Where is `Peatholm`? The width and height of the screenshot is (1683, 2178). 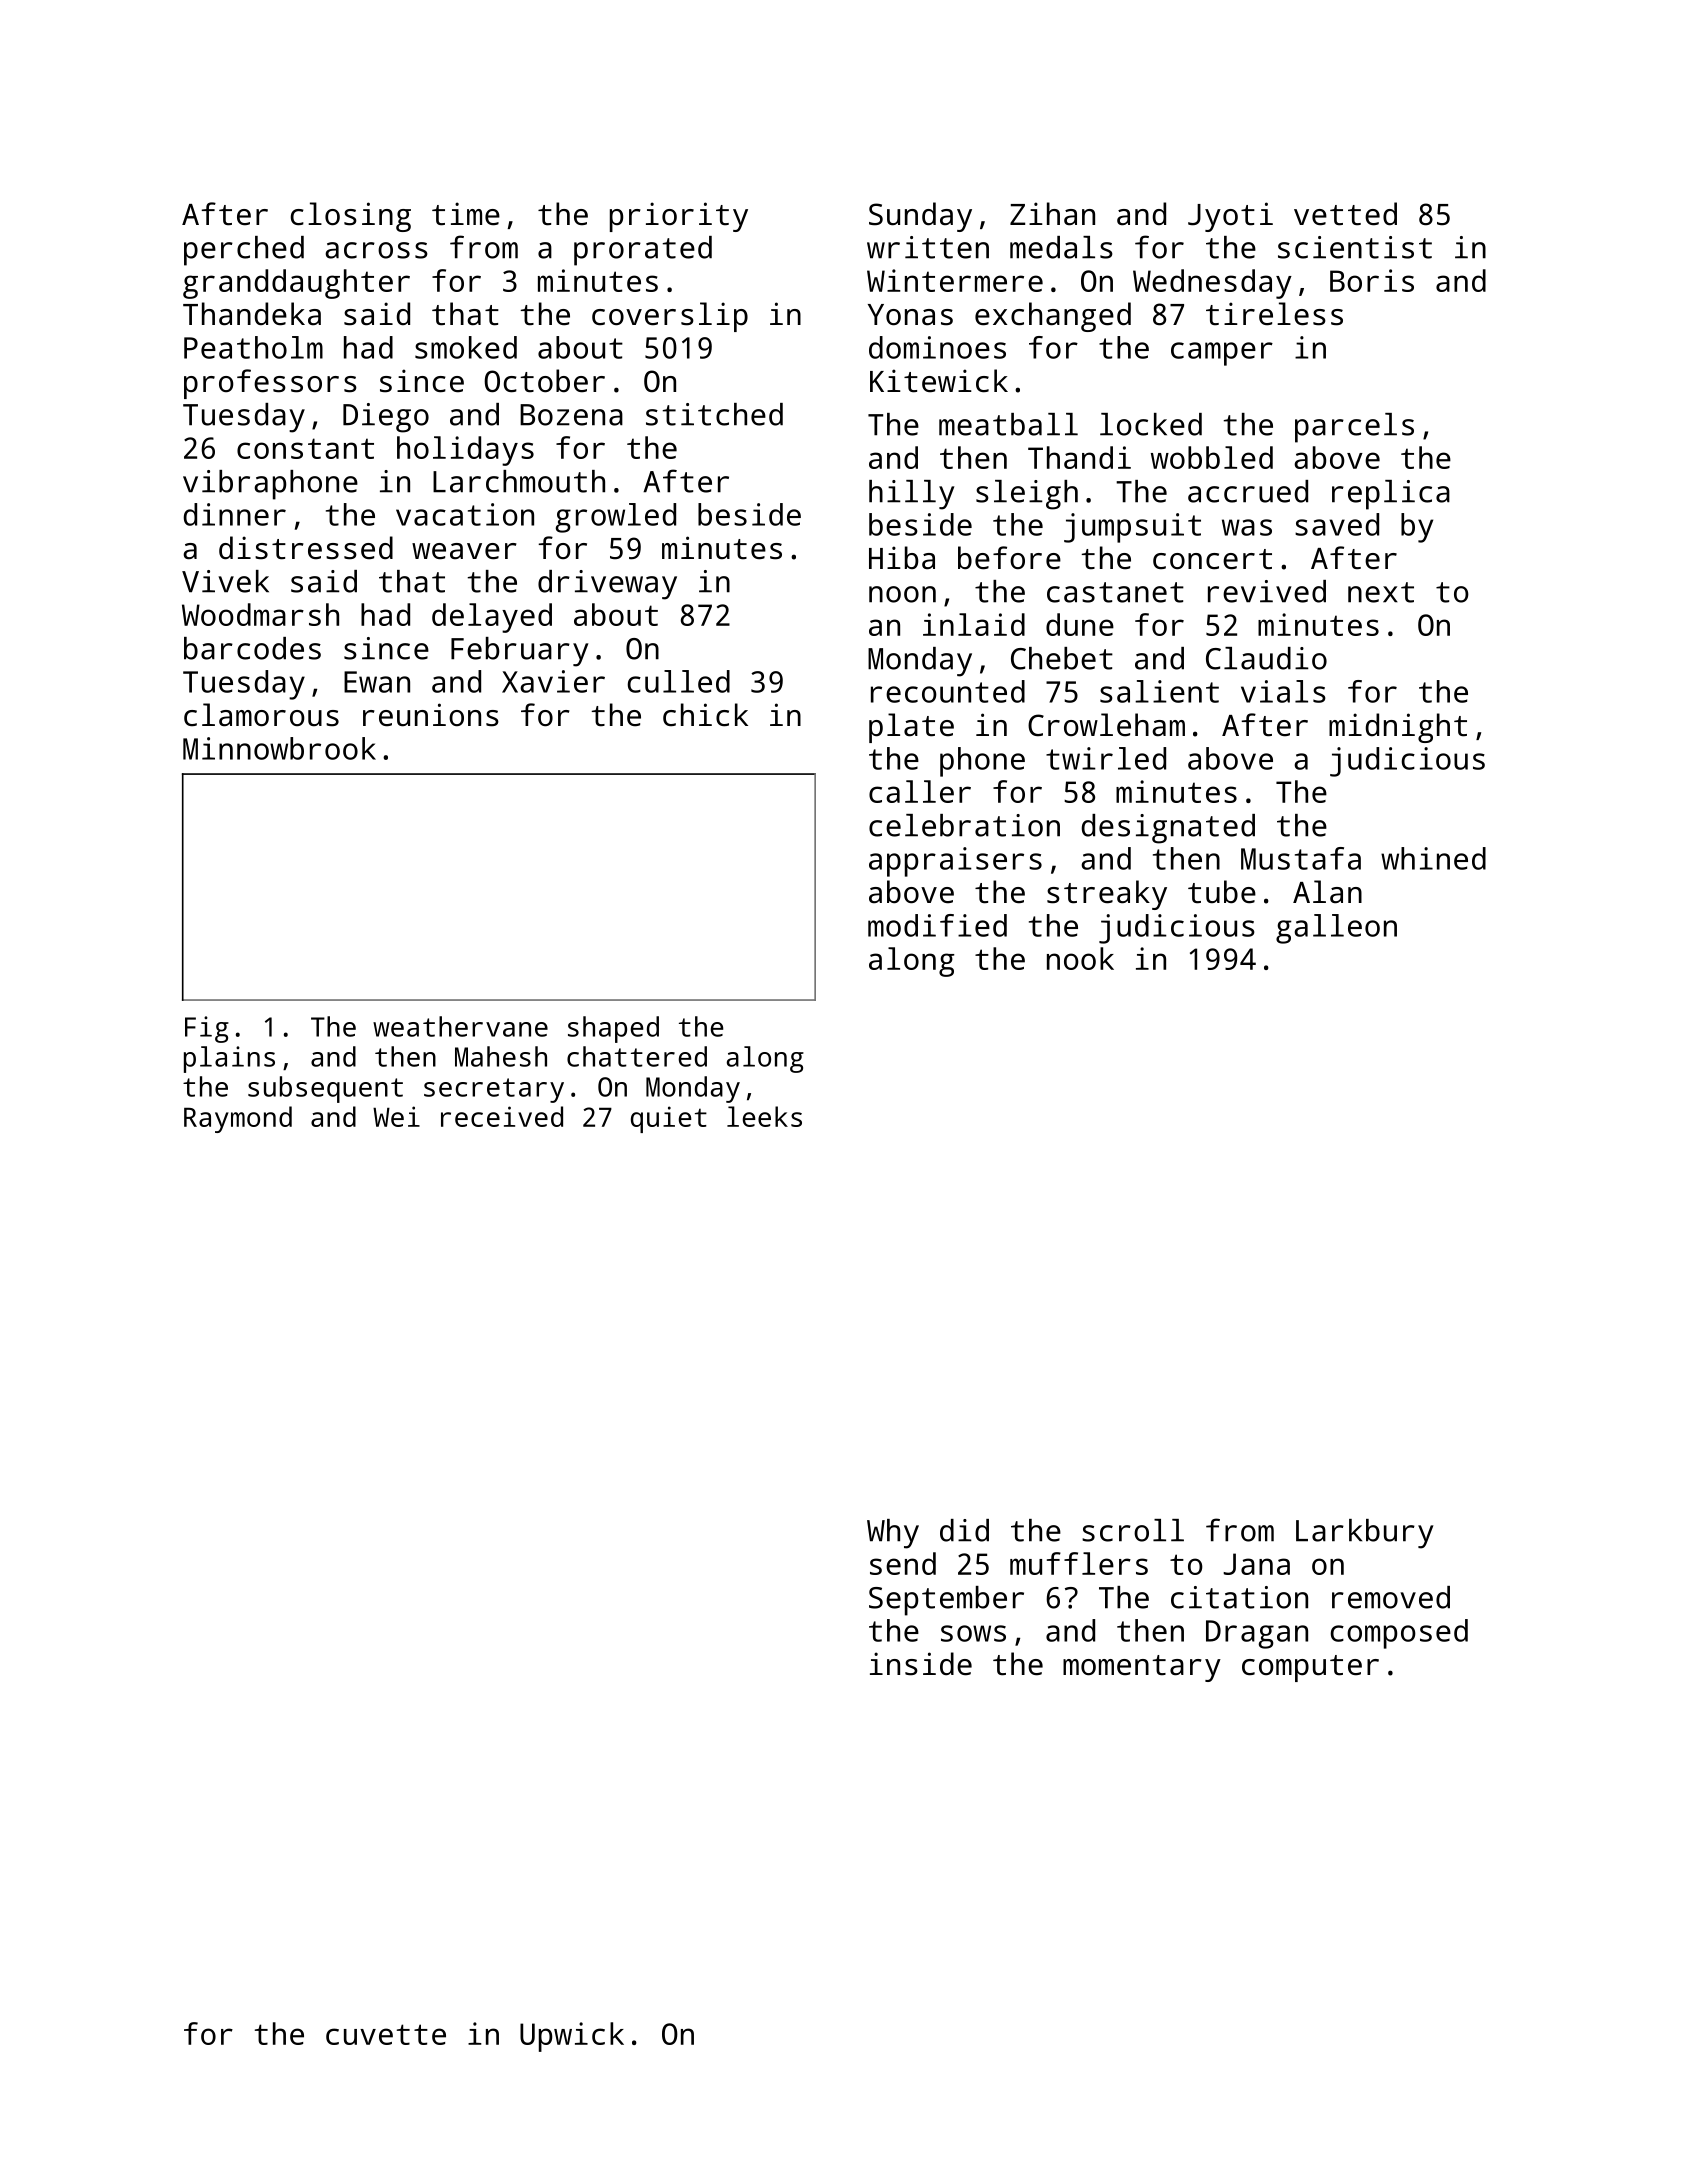
Peatholm is located at coordinates (253, 347).
